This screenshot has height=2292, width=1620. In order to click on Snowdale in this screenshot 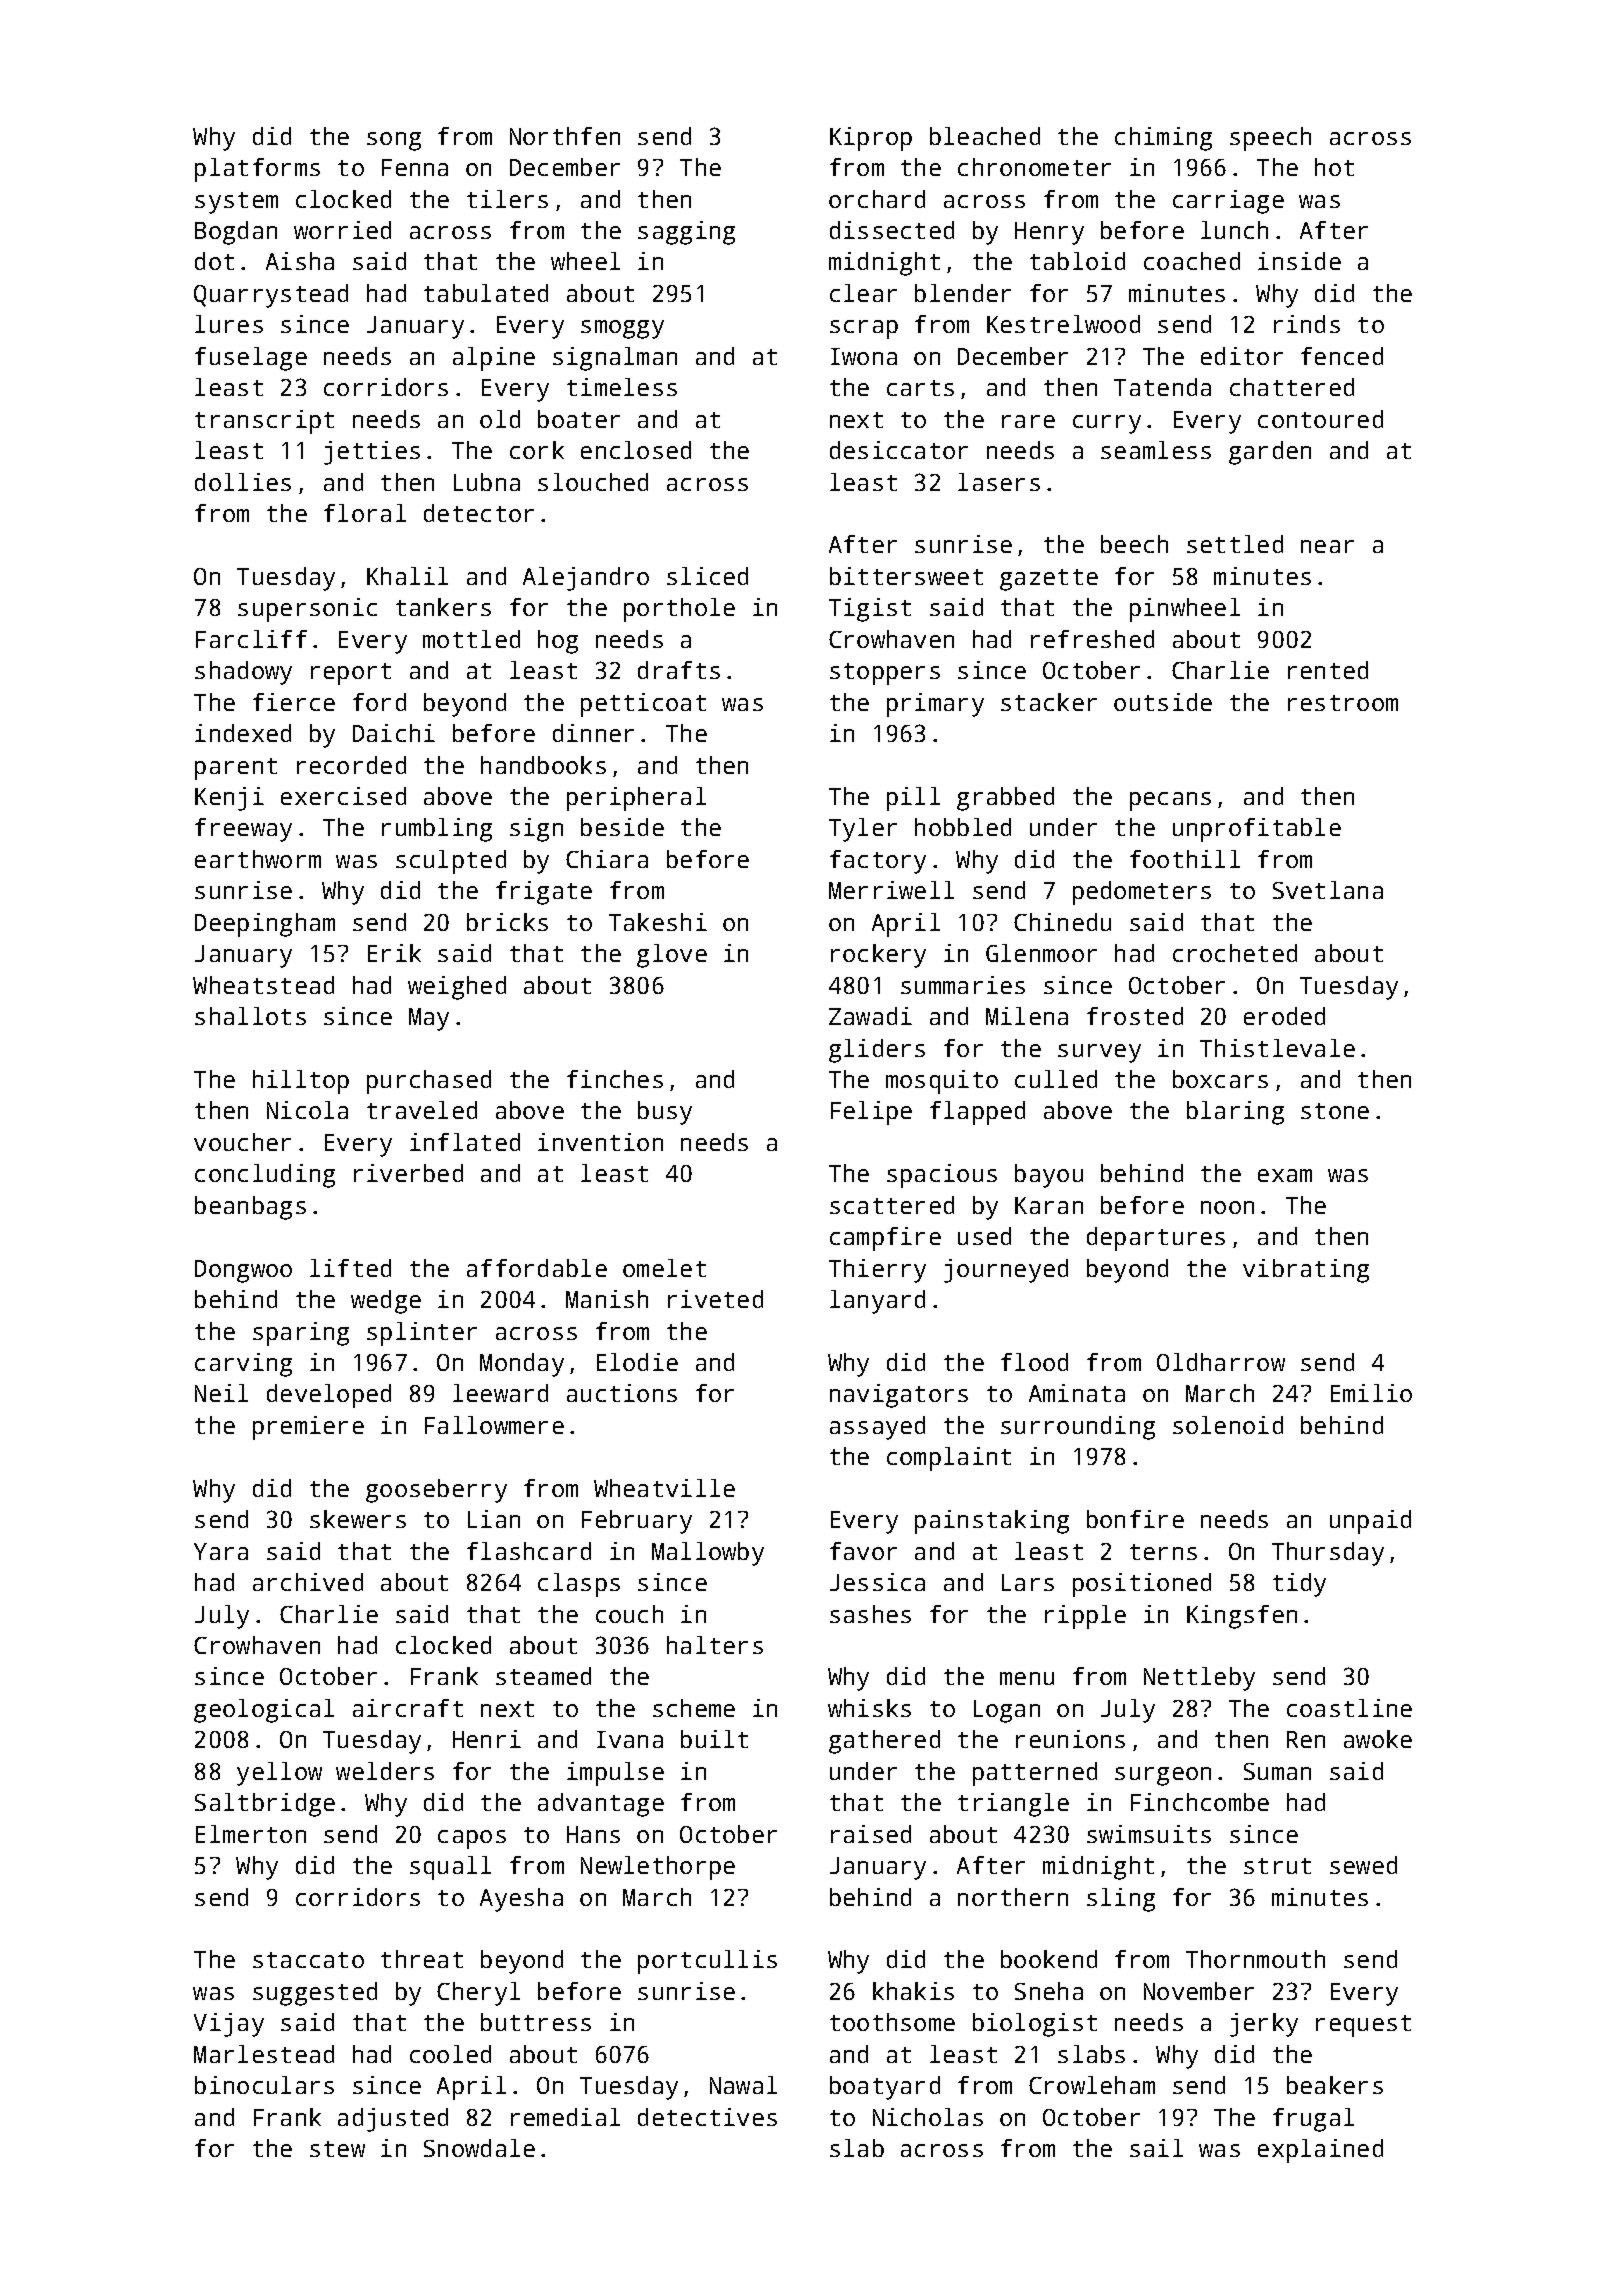, I will do `click(479, 2148)`.
